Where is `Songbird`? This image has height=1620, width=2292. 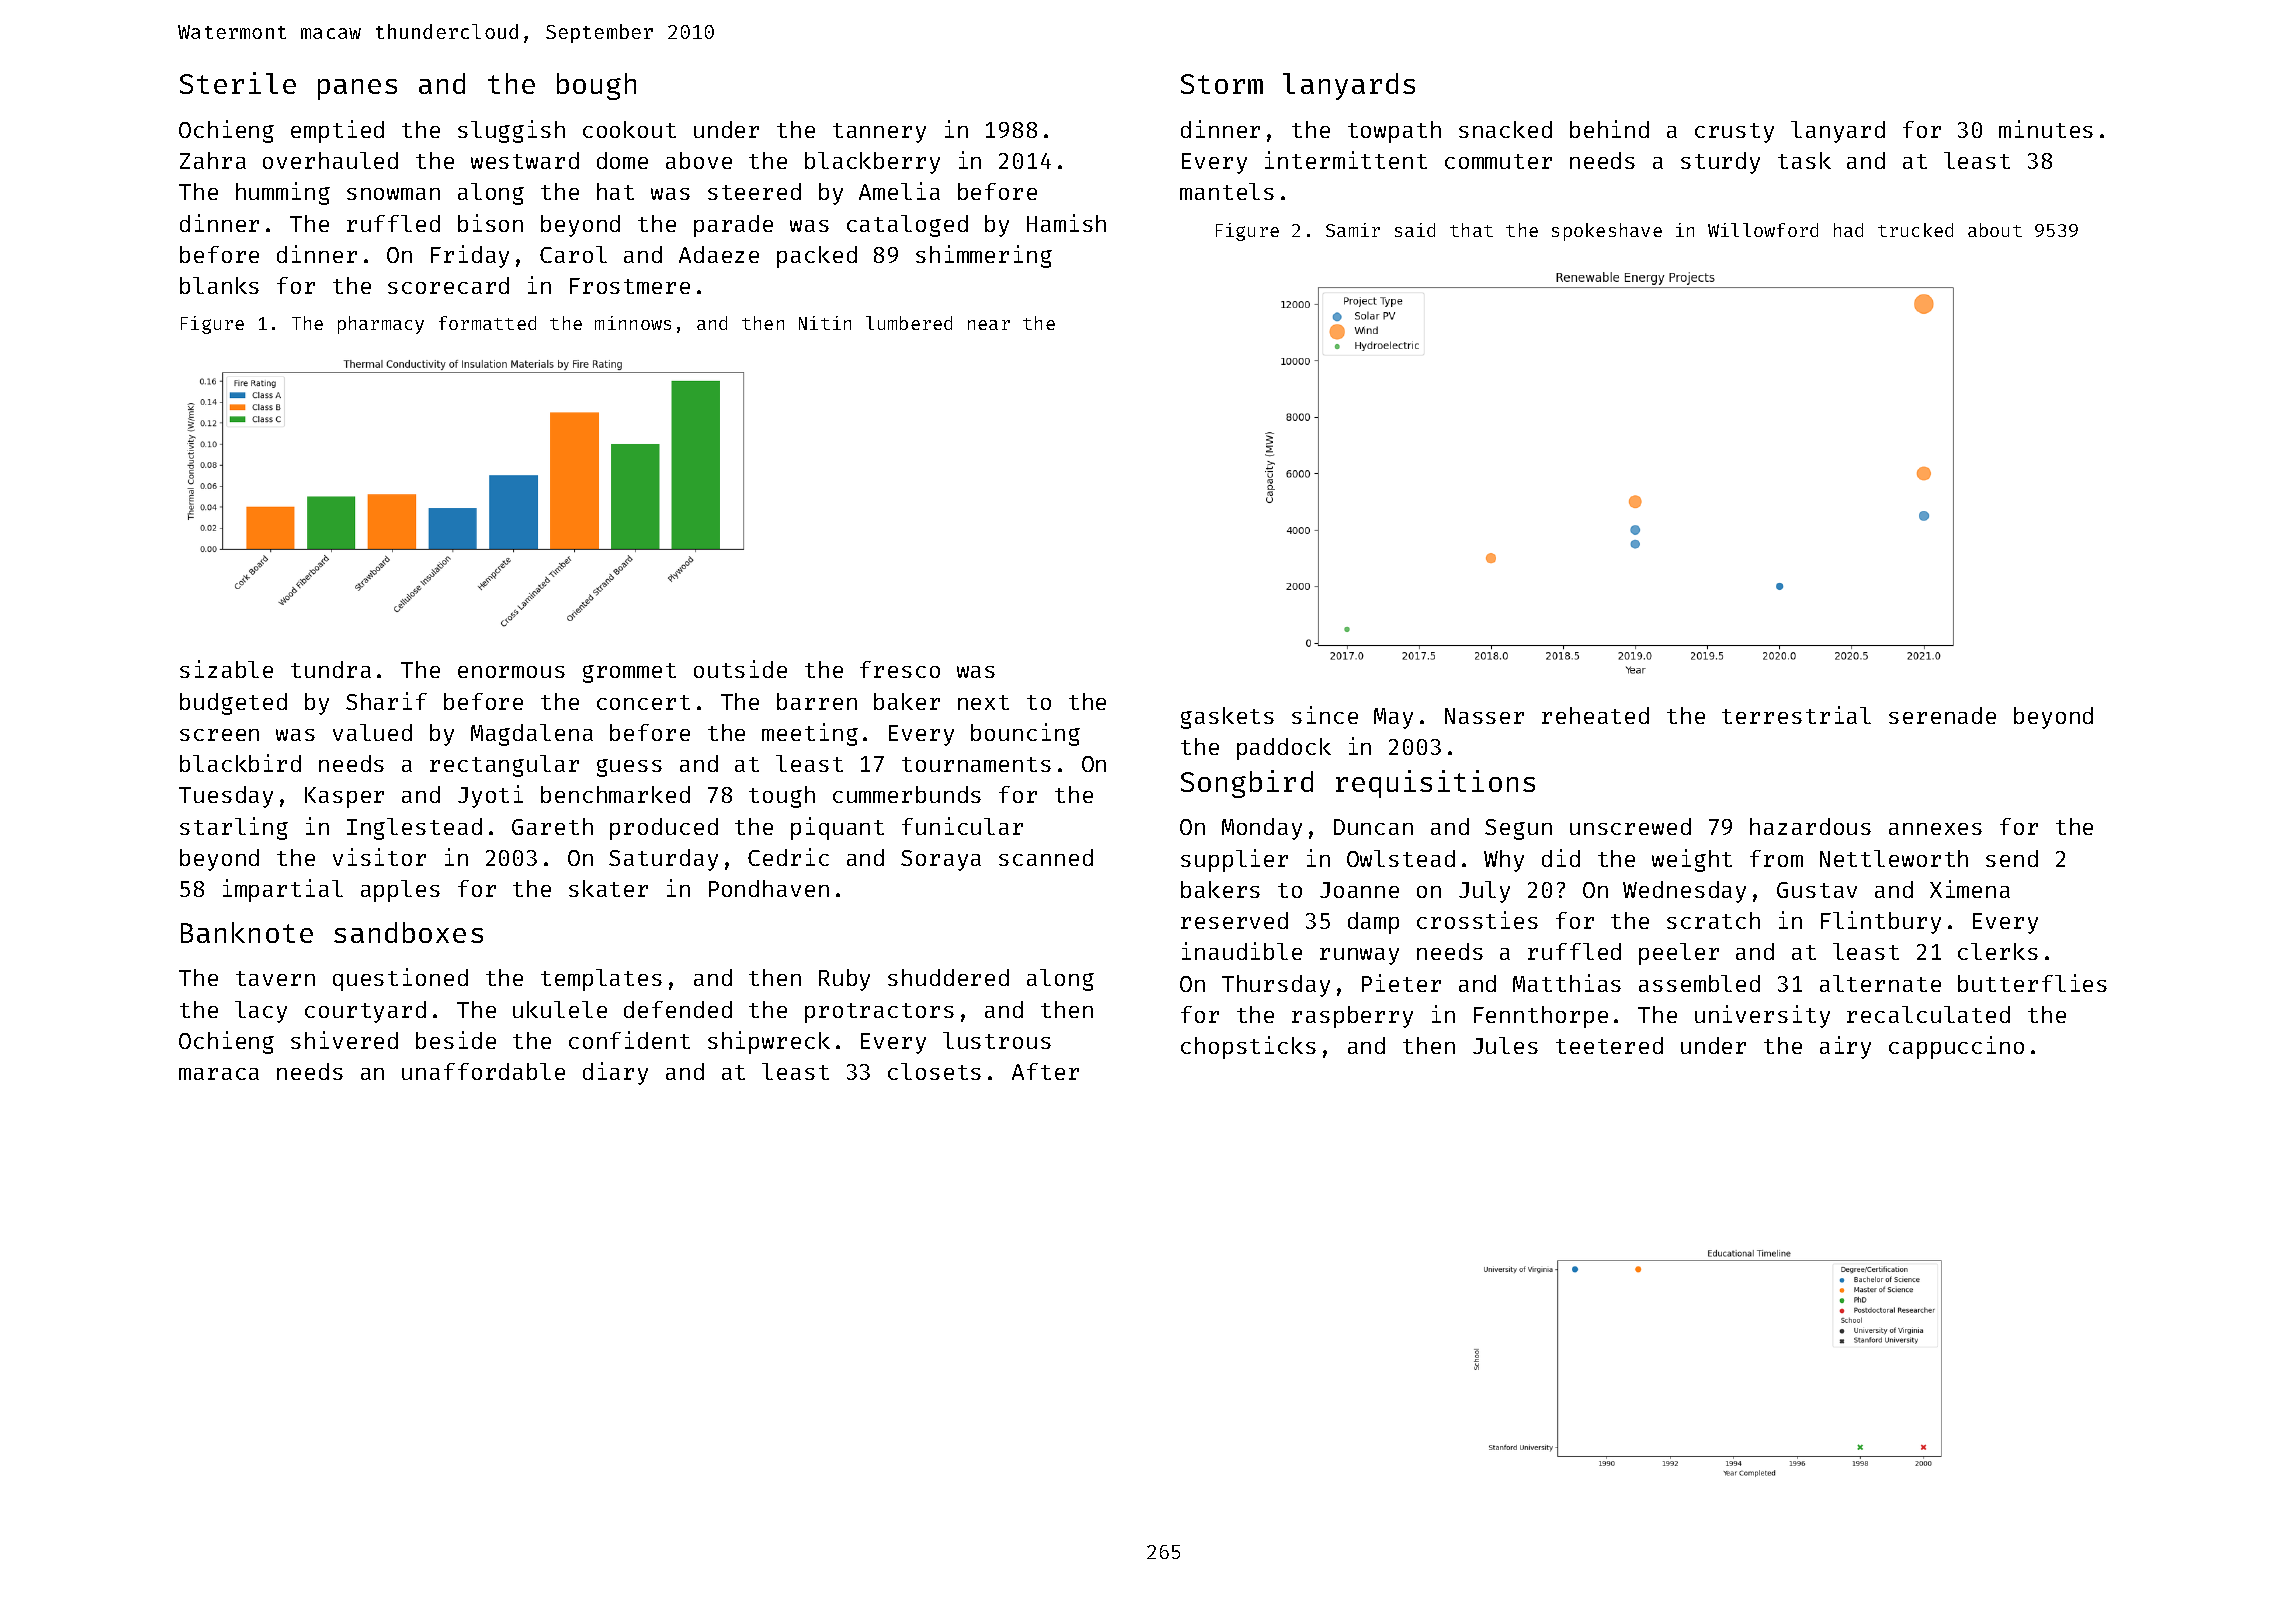 Songbird is located at coordinates (1247, 784).
